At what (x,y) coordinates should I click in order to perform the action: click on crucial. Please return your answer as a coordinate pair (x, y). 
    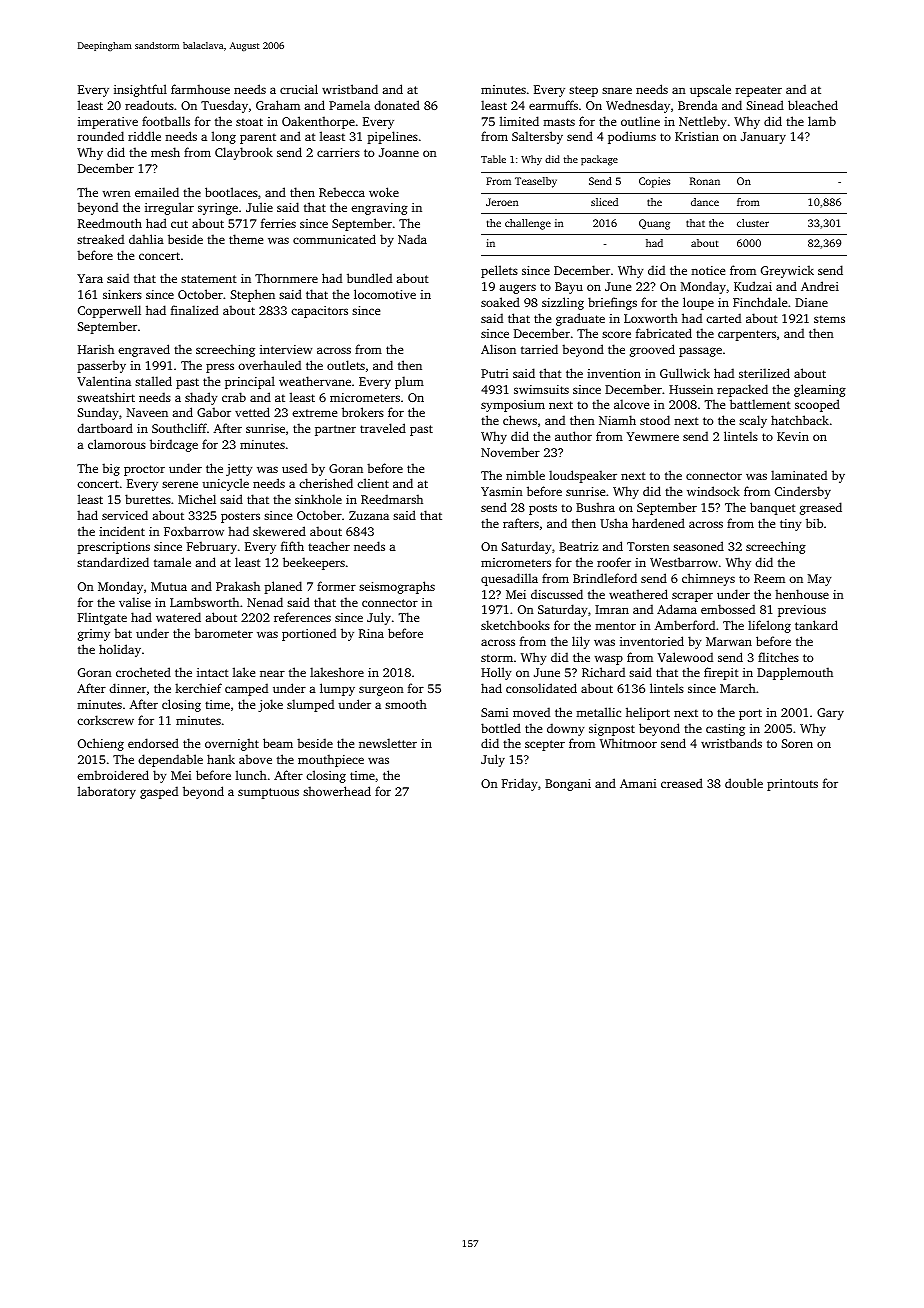
    Looking at the image, I should click on (299, 89).
